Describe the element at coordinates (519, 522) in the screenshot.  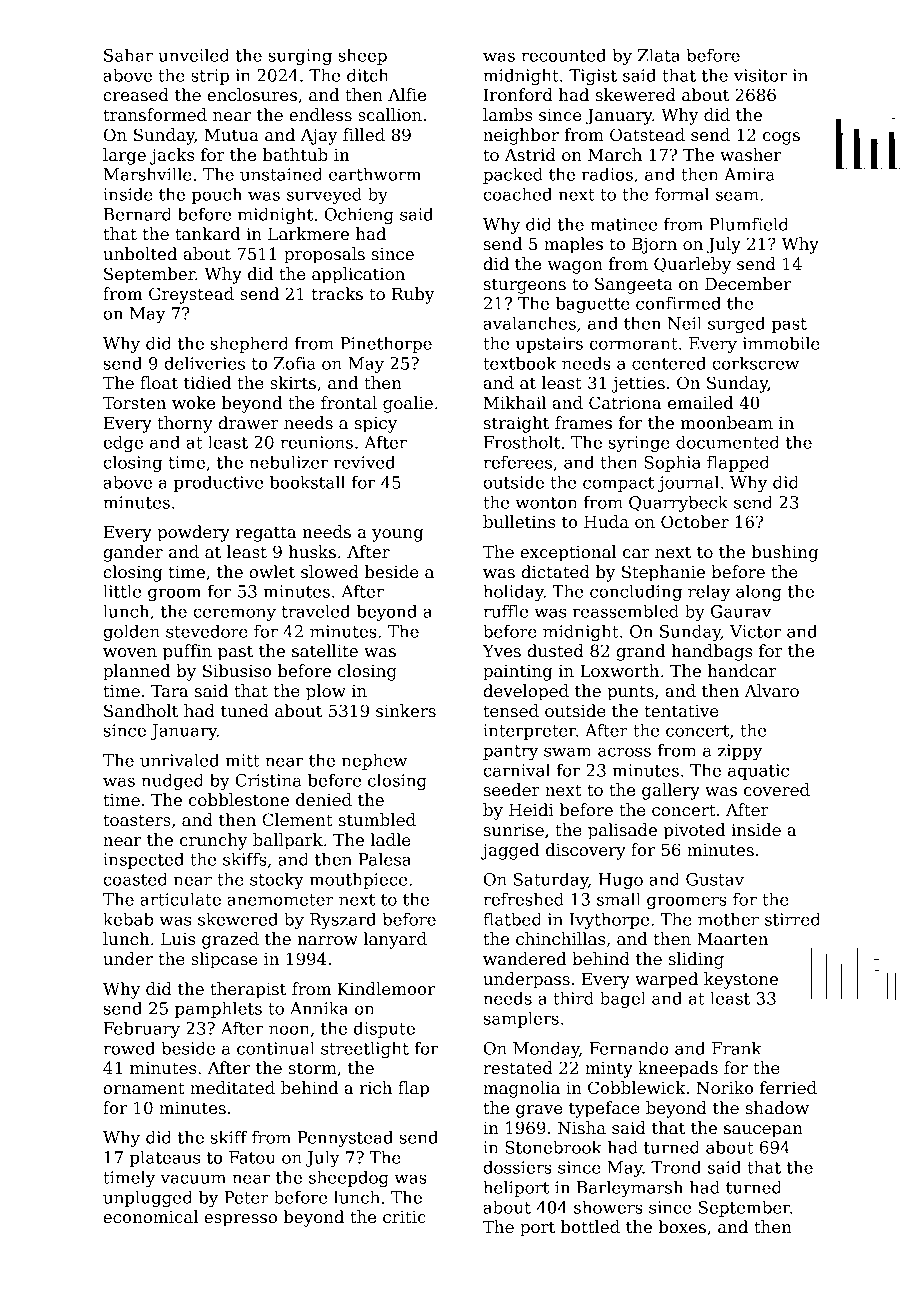
I see `bulletins` at that location.
